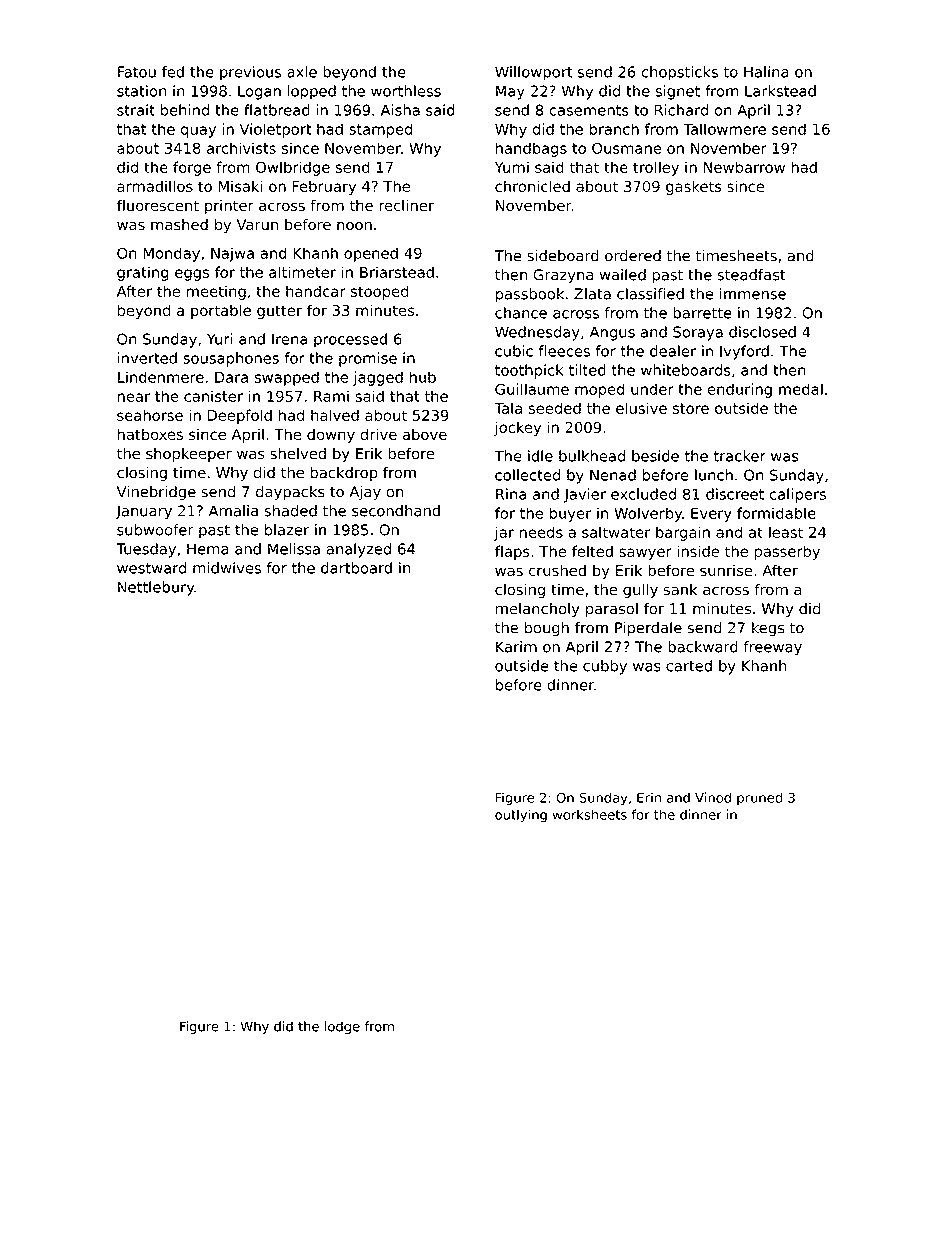 Image resolution: width=952 pixels, height=1233 pixels. I want to click on Vinod, so click(713, 797).
